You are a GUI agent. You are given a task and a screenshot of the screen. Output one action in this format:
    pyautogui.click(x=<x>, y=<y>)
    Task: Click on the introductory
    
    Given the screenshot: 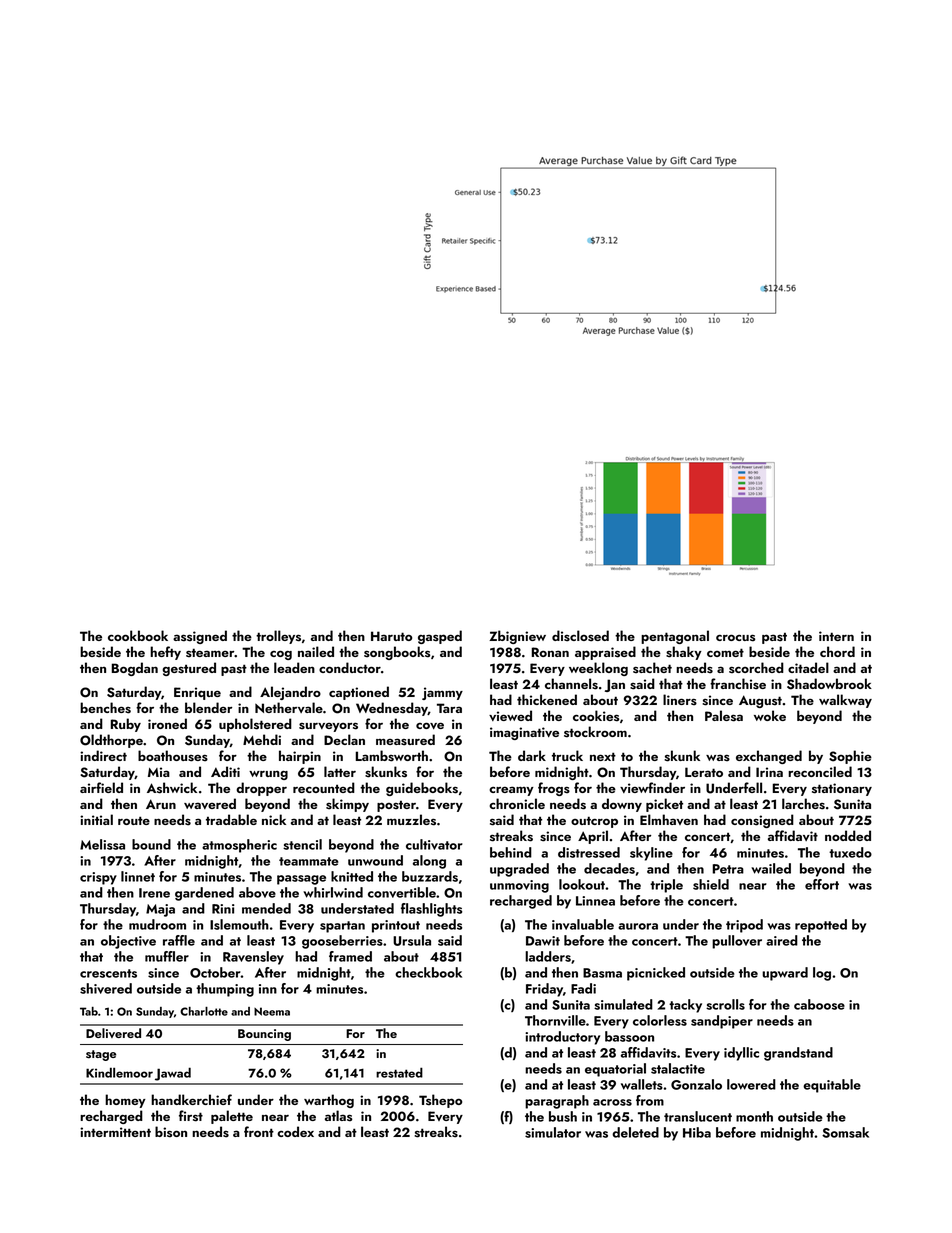 What is the action you would take?
    pyautogui.click(x=562, y=1038)
